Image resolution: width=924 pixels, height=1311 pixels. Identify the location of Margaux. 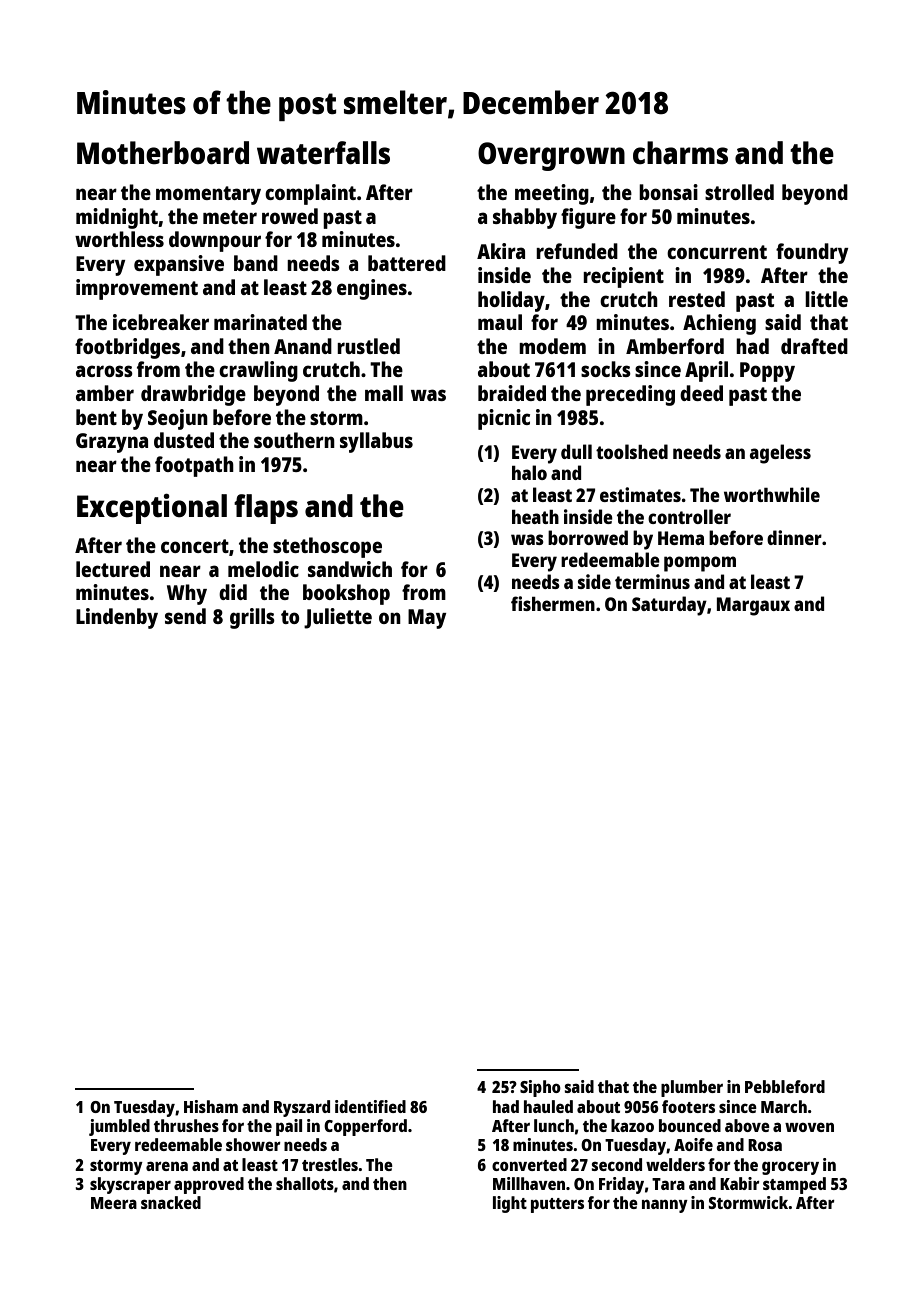
(753, 606).
